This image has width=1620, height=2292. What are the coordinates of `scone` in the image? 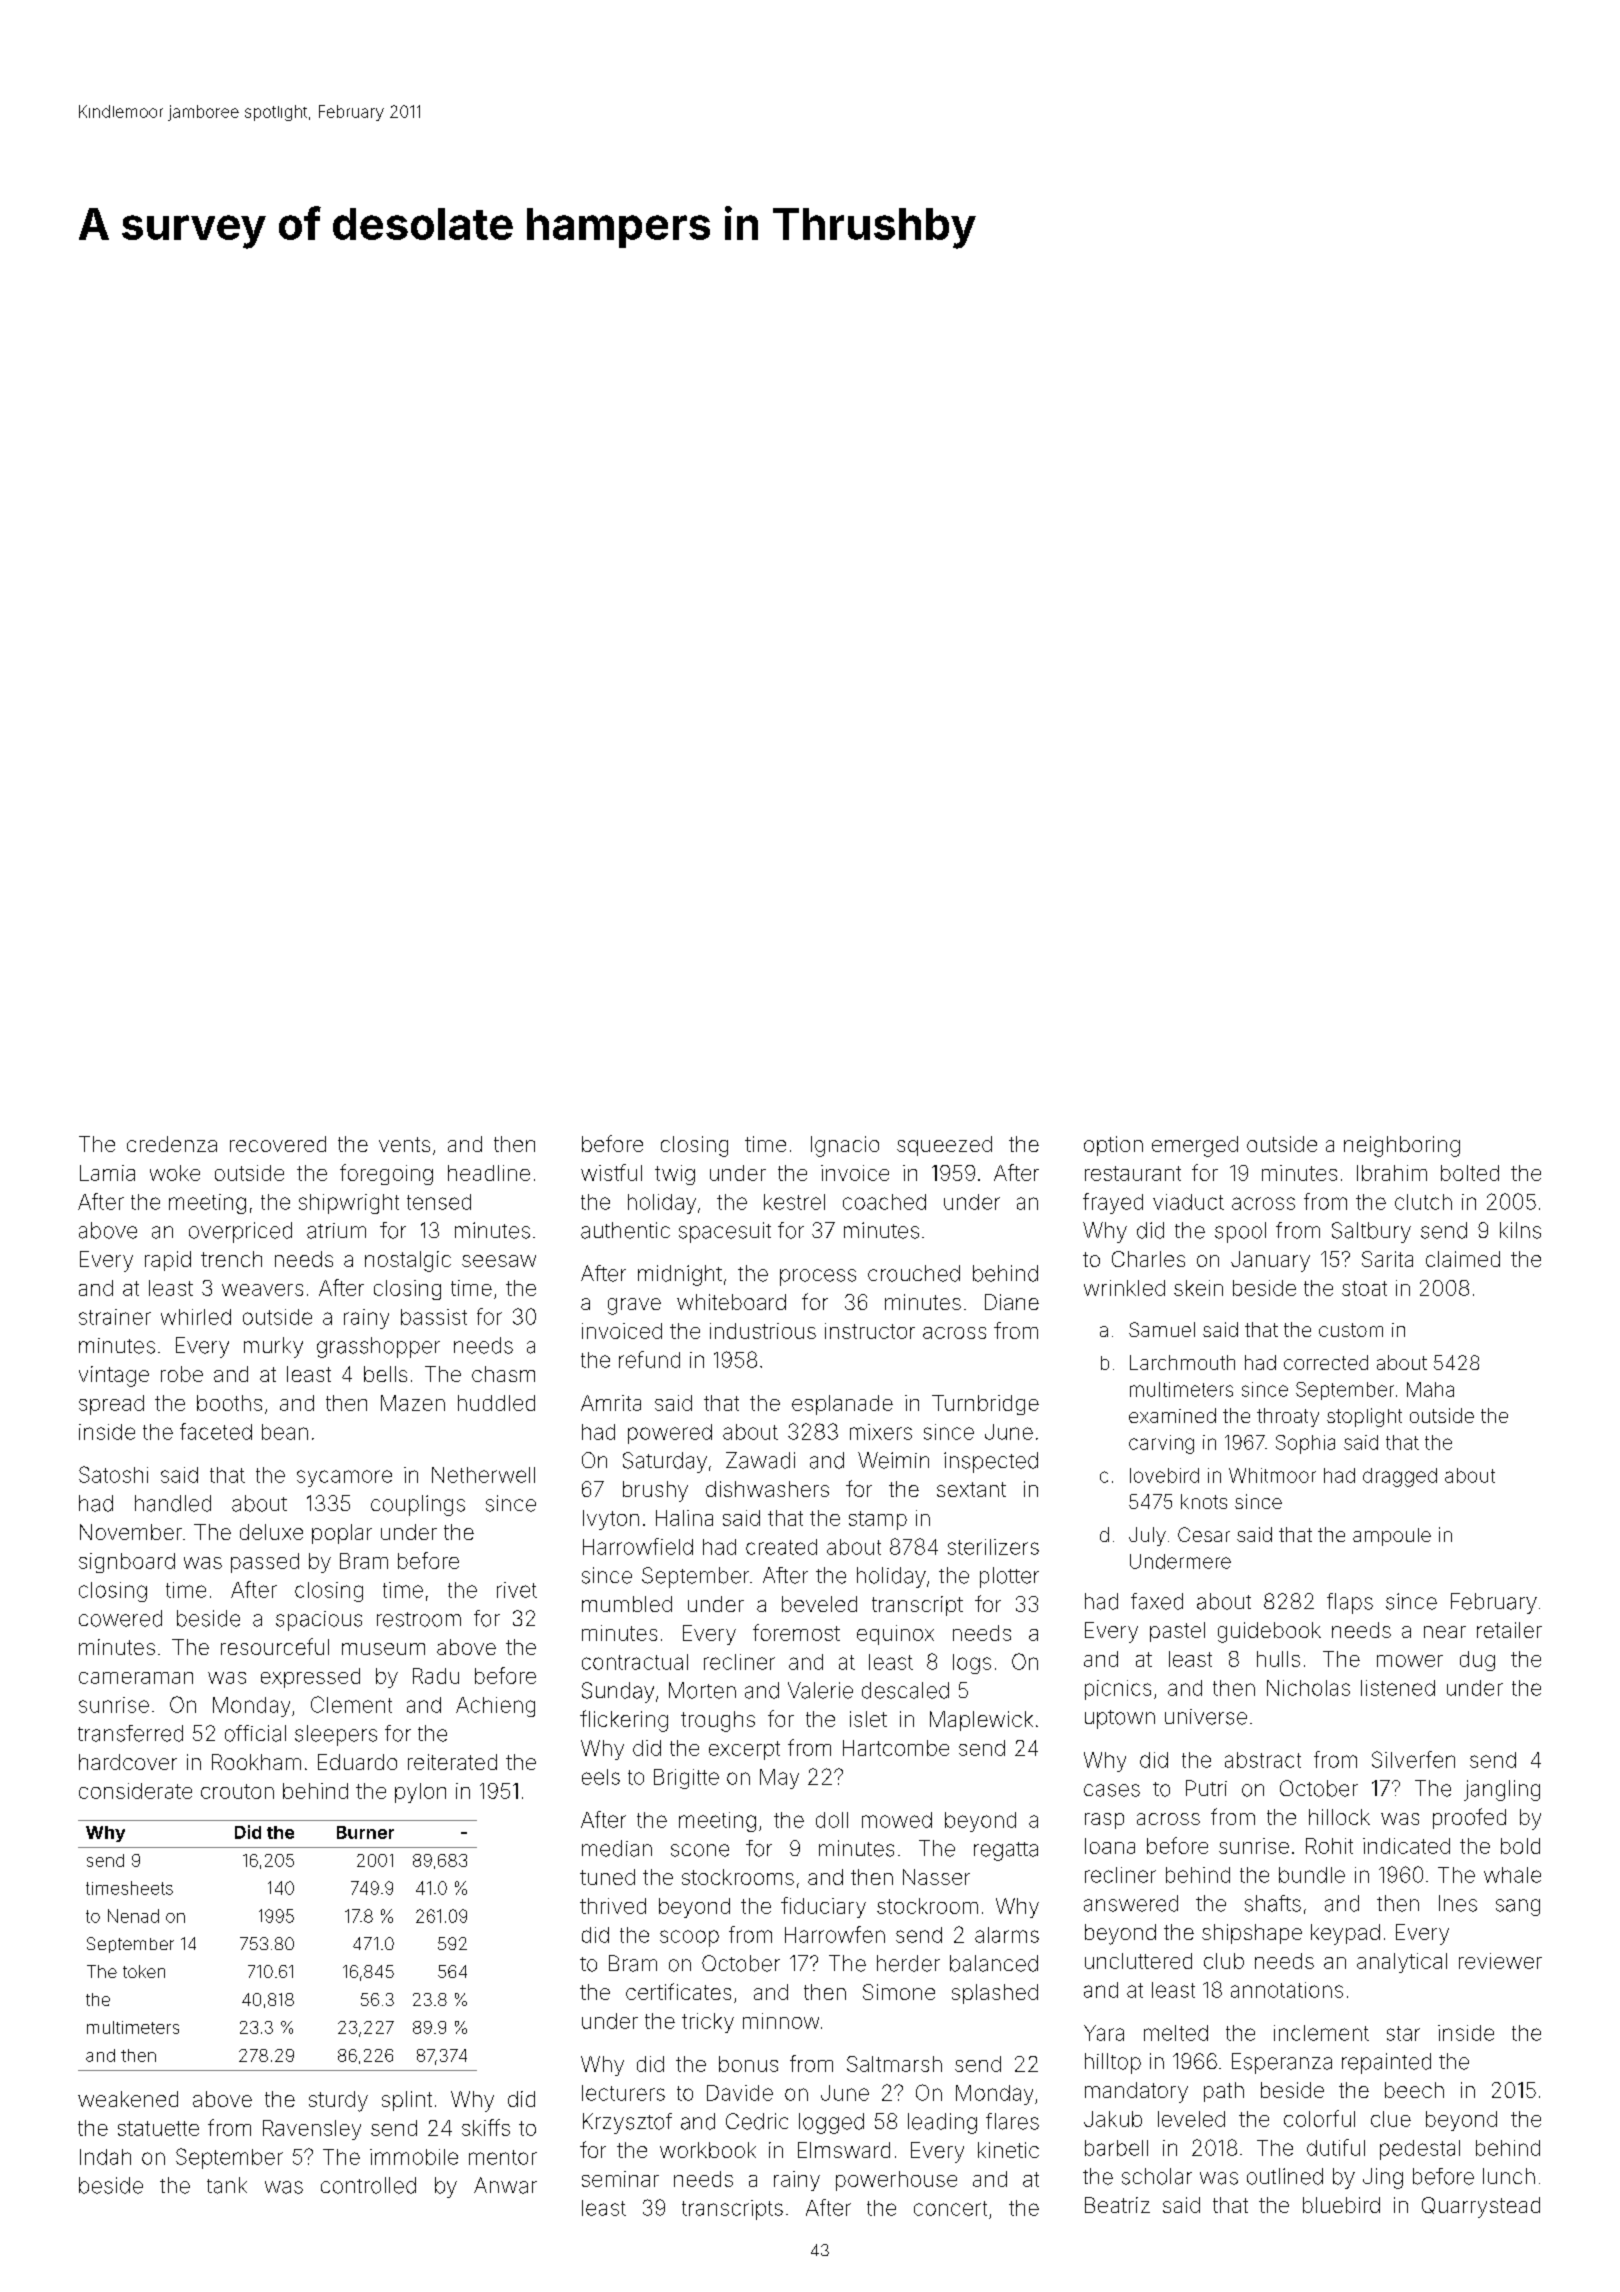 It's located at (700, 1850).
